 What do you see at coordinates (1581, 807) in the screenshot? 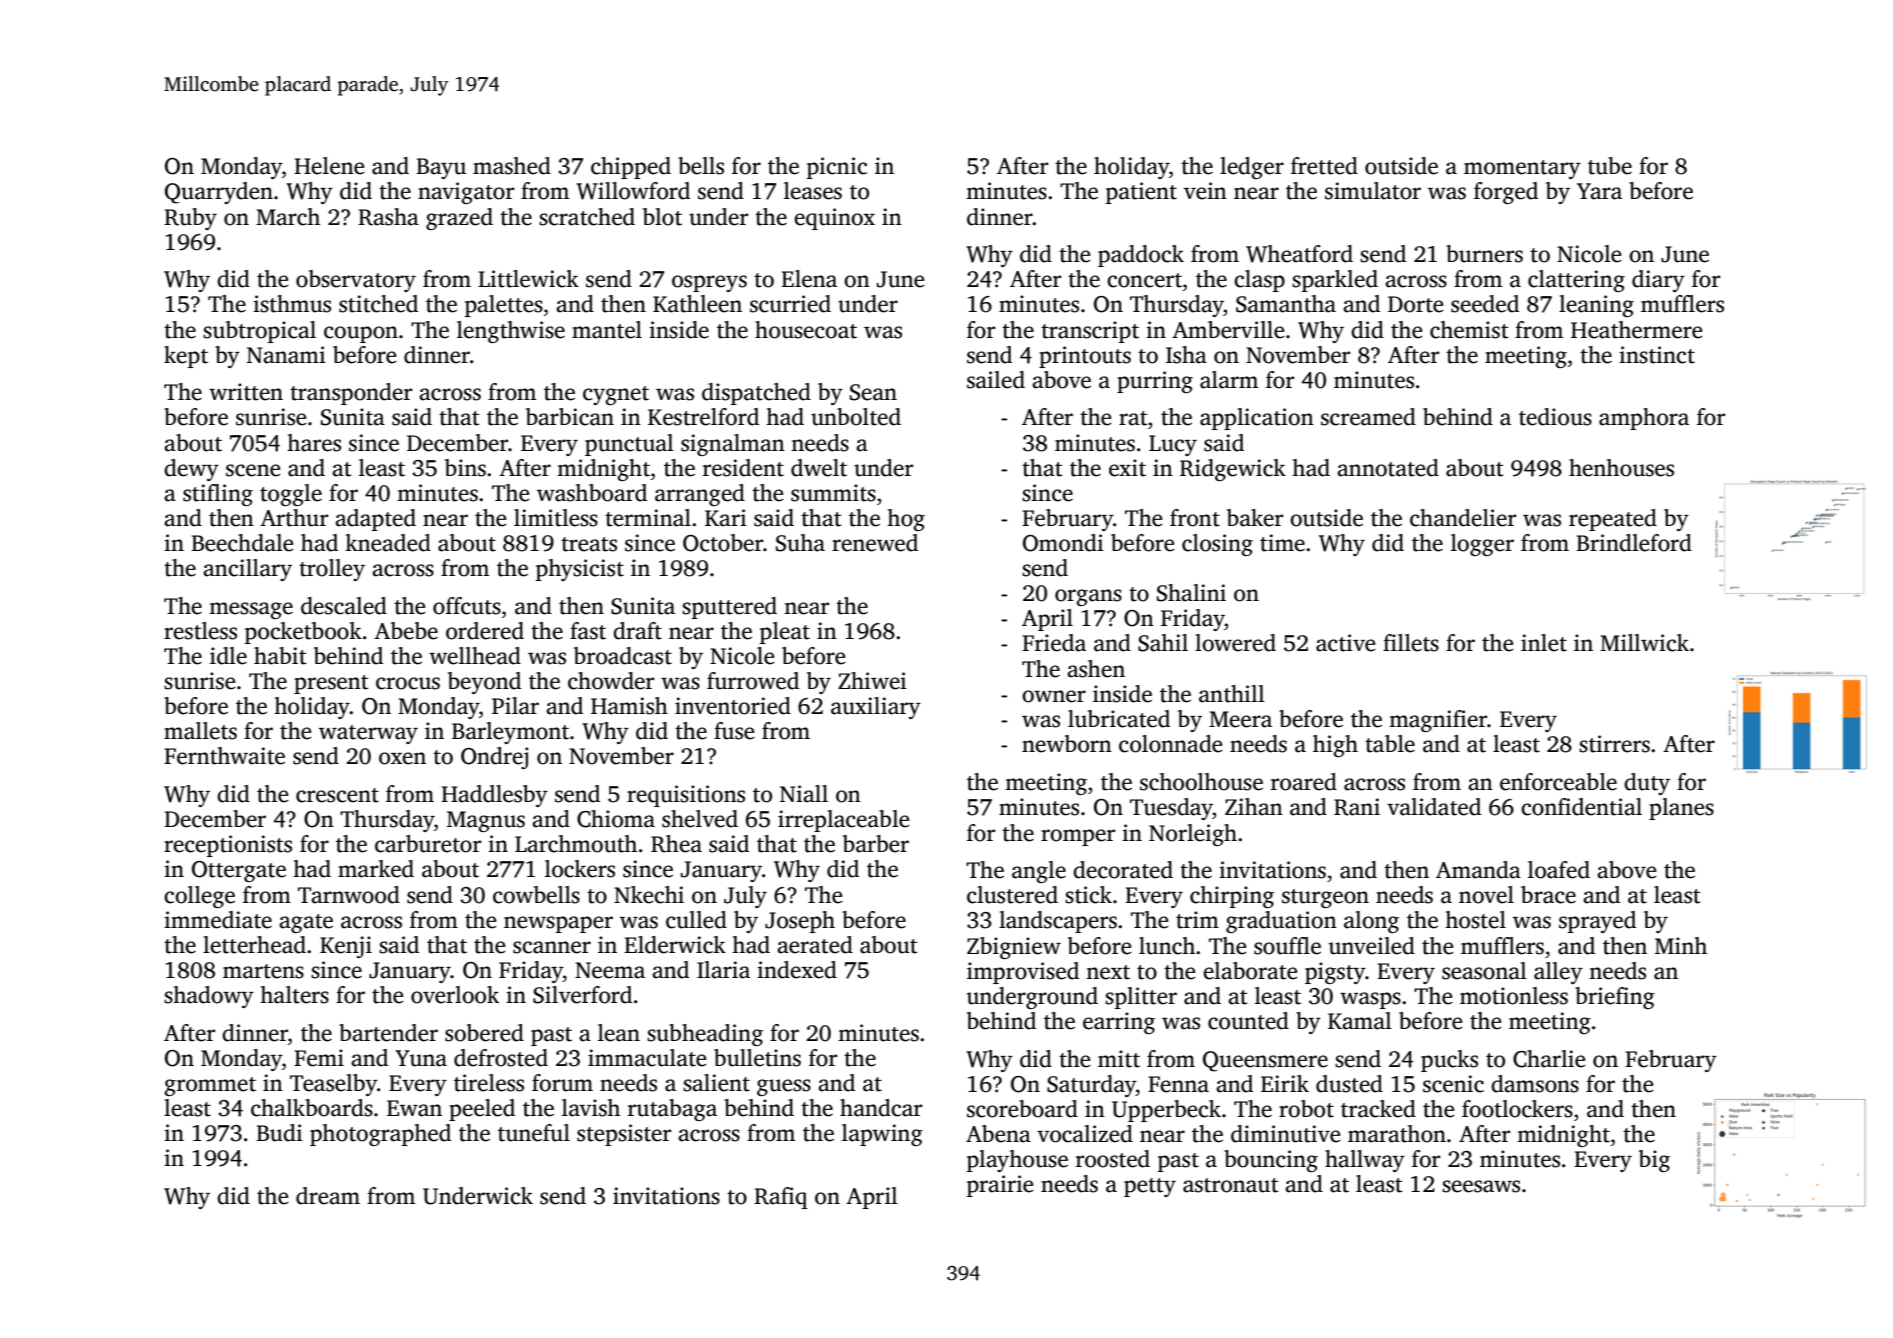
I see `confidential` at bounding box center [1581, 807].
